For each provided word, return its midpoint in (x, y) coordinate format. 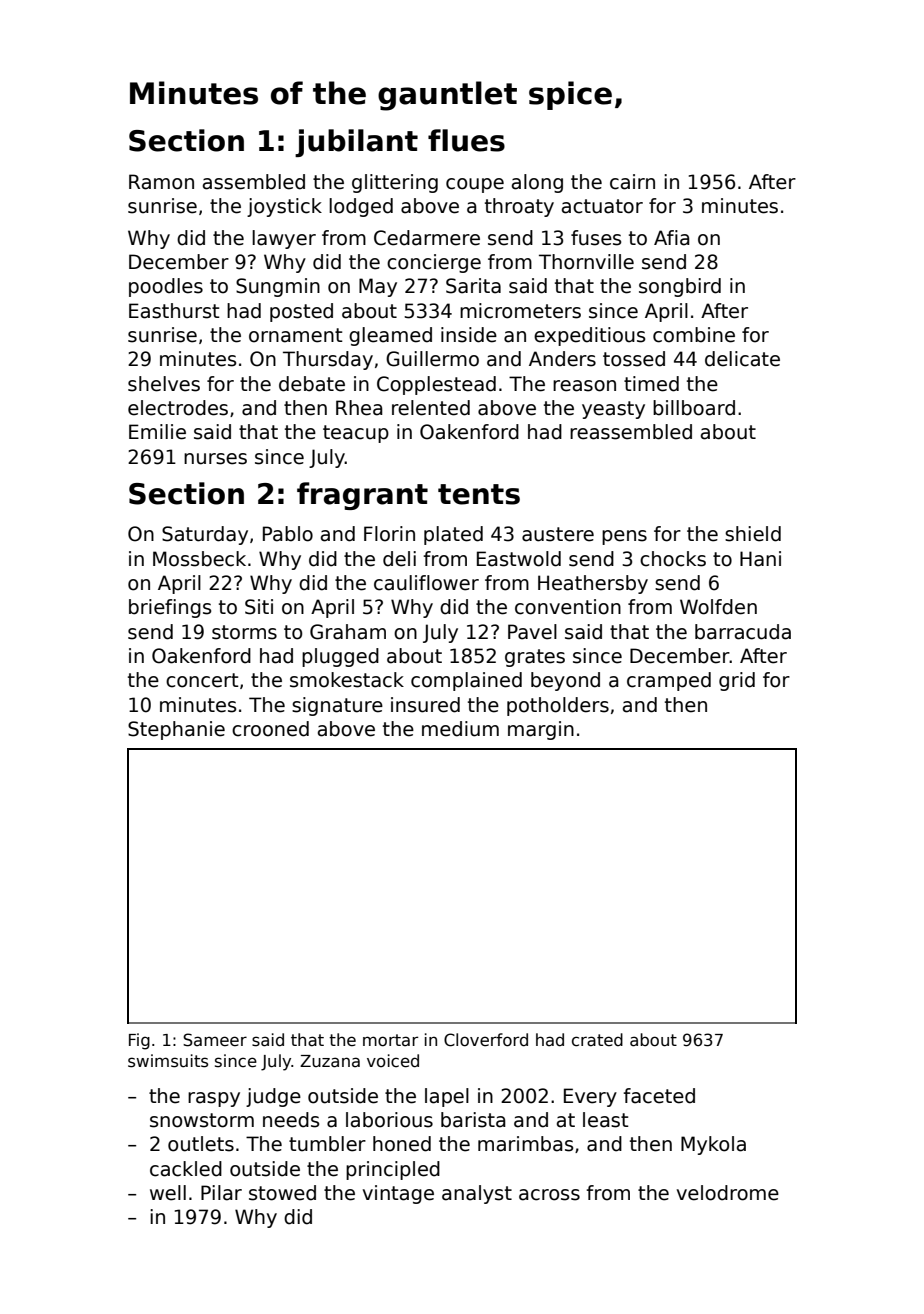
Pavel (532, 632)
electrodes (178, 408)
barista (473, 1120)
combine (694, 335)
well (168, 1193)
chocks (673, 559)
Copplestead (436, 385)
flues (466, 140)
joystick (284, 207)
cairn (632, 182)
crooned (270, 729)
